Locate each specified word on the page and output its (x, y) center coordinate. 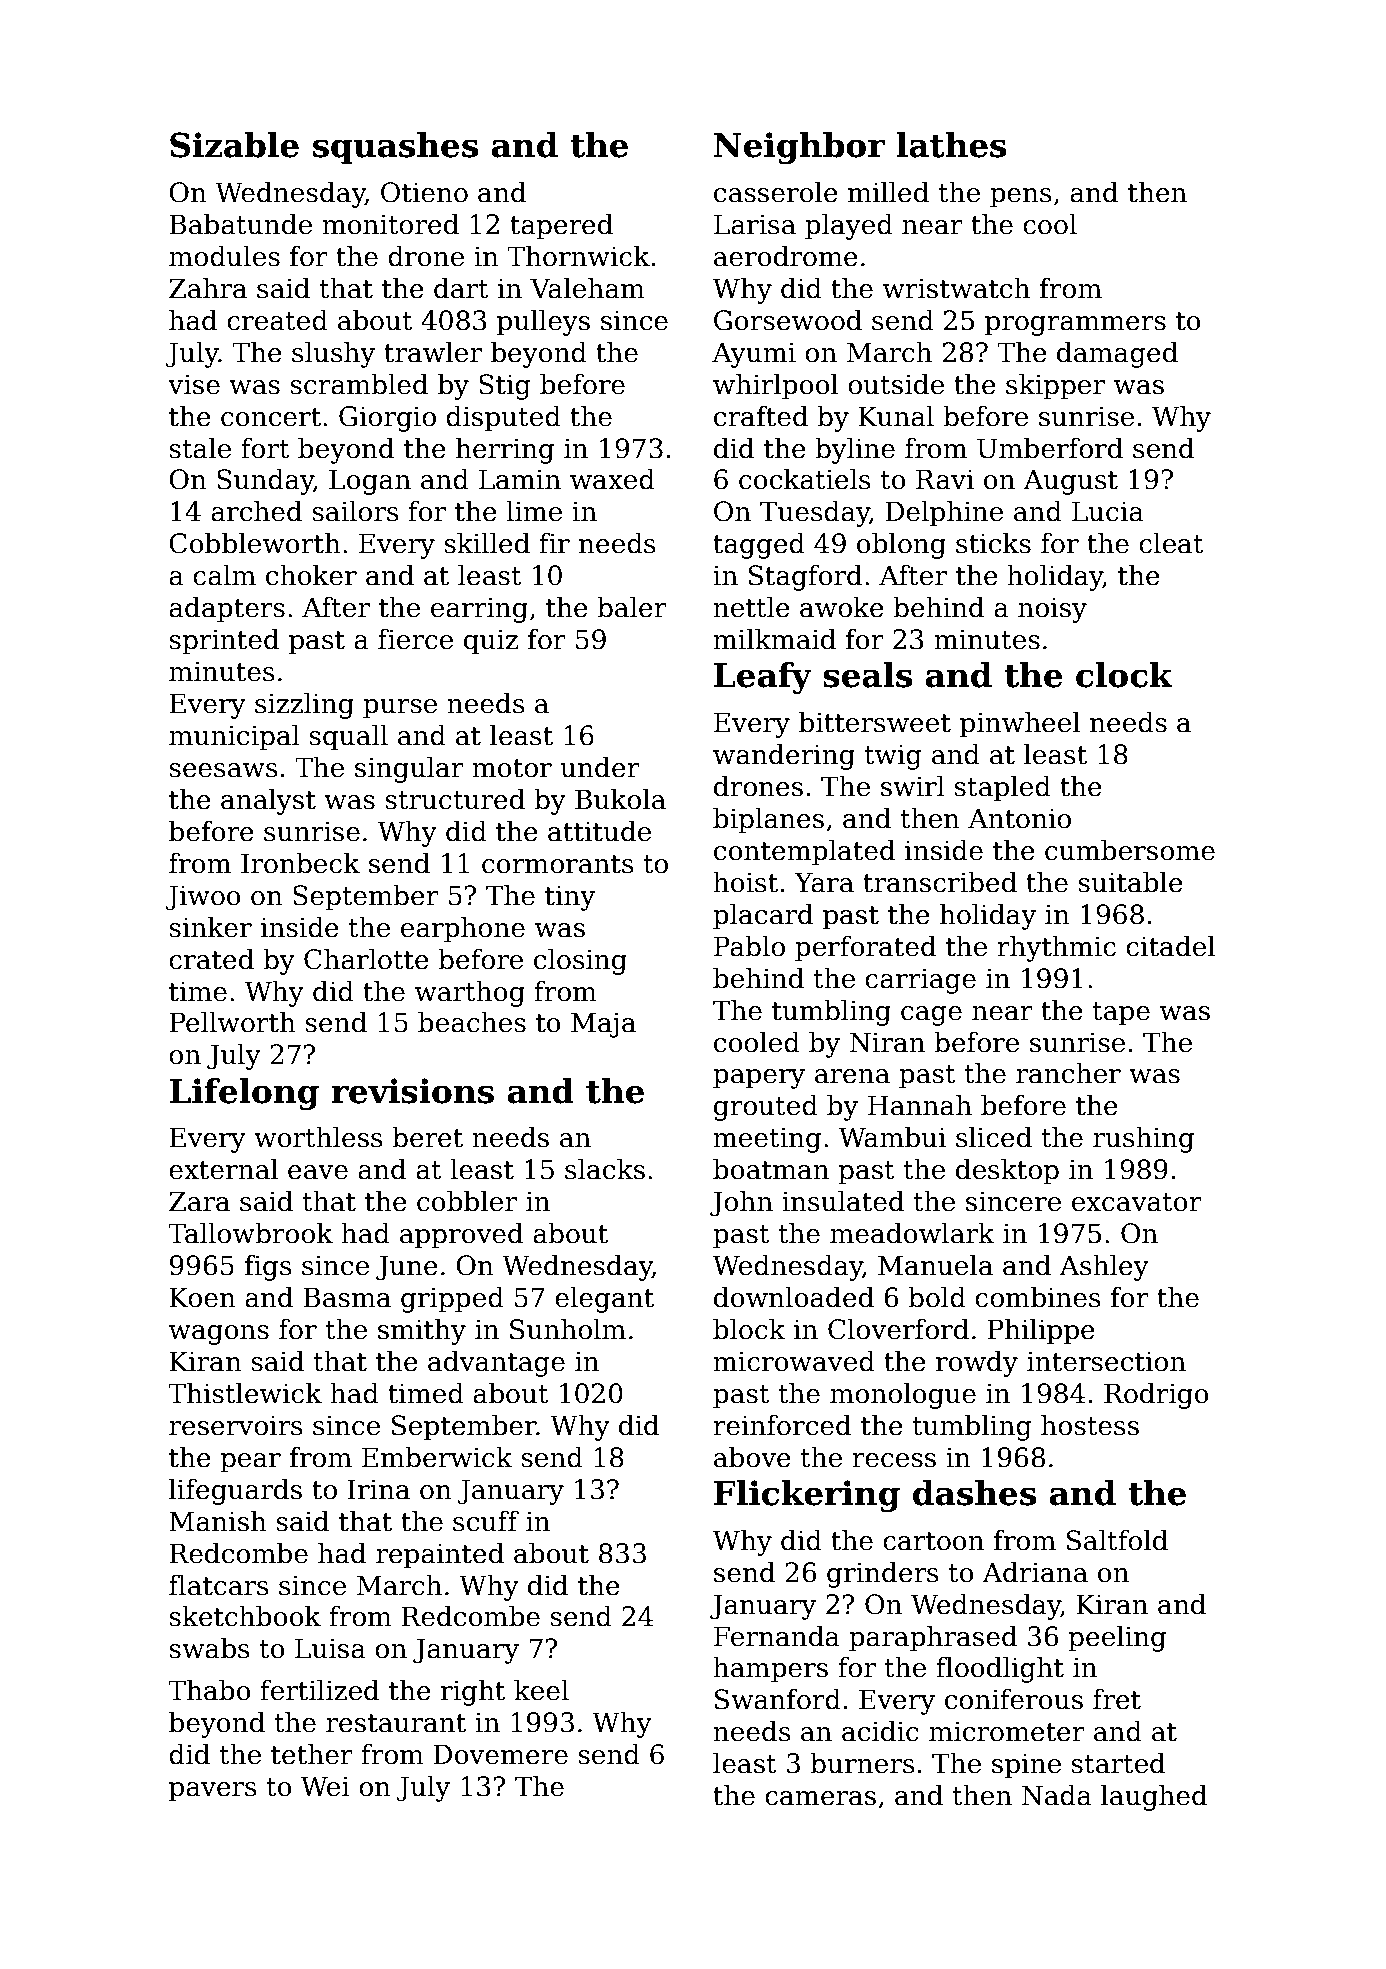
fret (1117, 1699)
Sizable (234, 145)
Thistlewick (245, 1393)
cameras (820, 1798)
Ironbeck (300, 863)
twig (893, 757)
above (752, 1457)
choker (311, 575)
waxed (612, 479)
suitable (1130, 882)
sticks (993, 543)
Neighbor (799, 148)
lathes (951, 145)
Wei (325, 1786)
